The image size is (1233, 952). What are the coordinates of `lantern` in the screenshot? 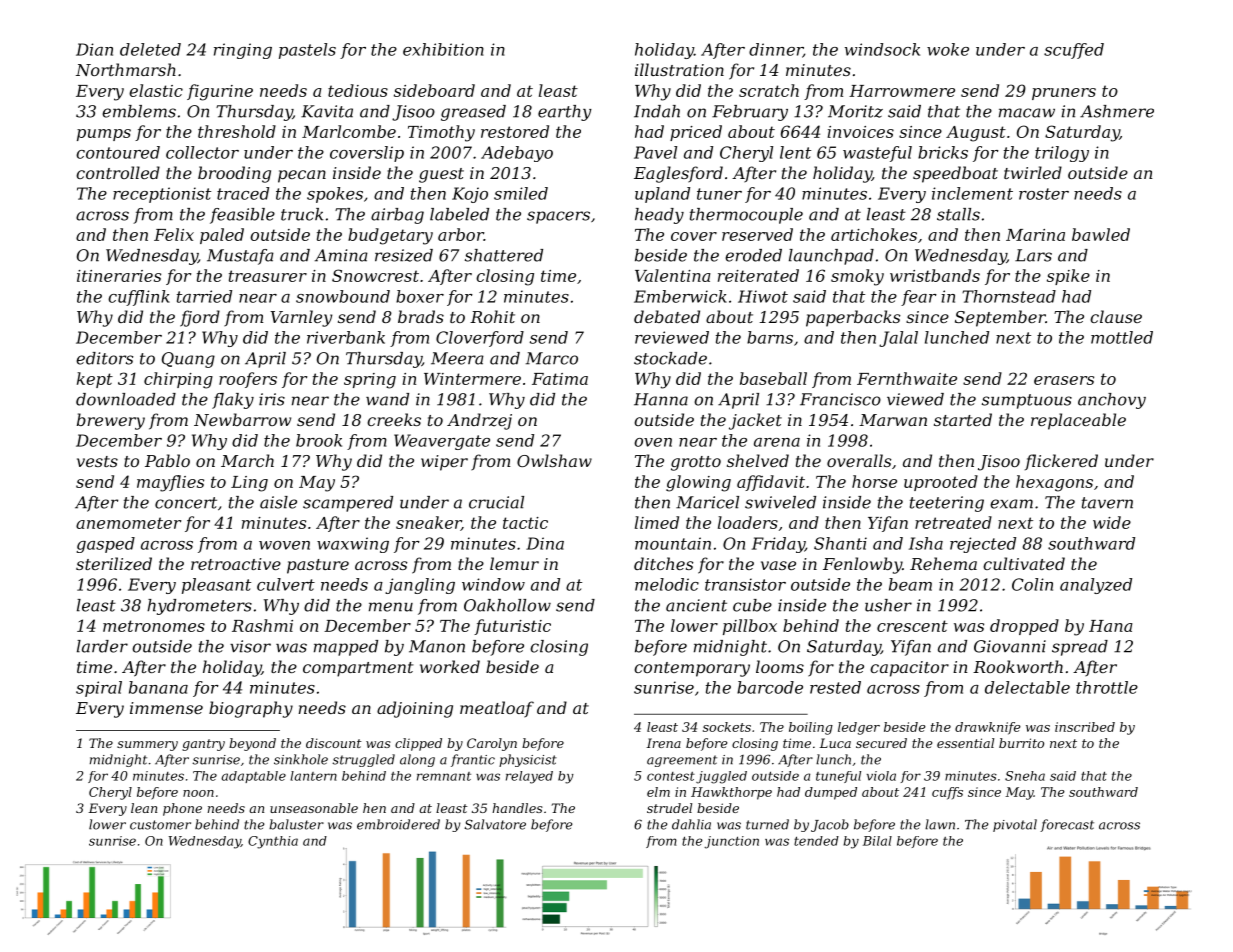 It's located at (313, 776).
